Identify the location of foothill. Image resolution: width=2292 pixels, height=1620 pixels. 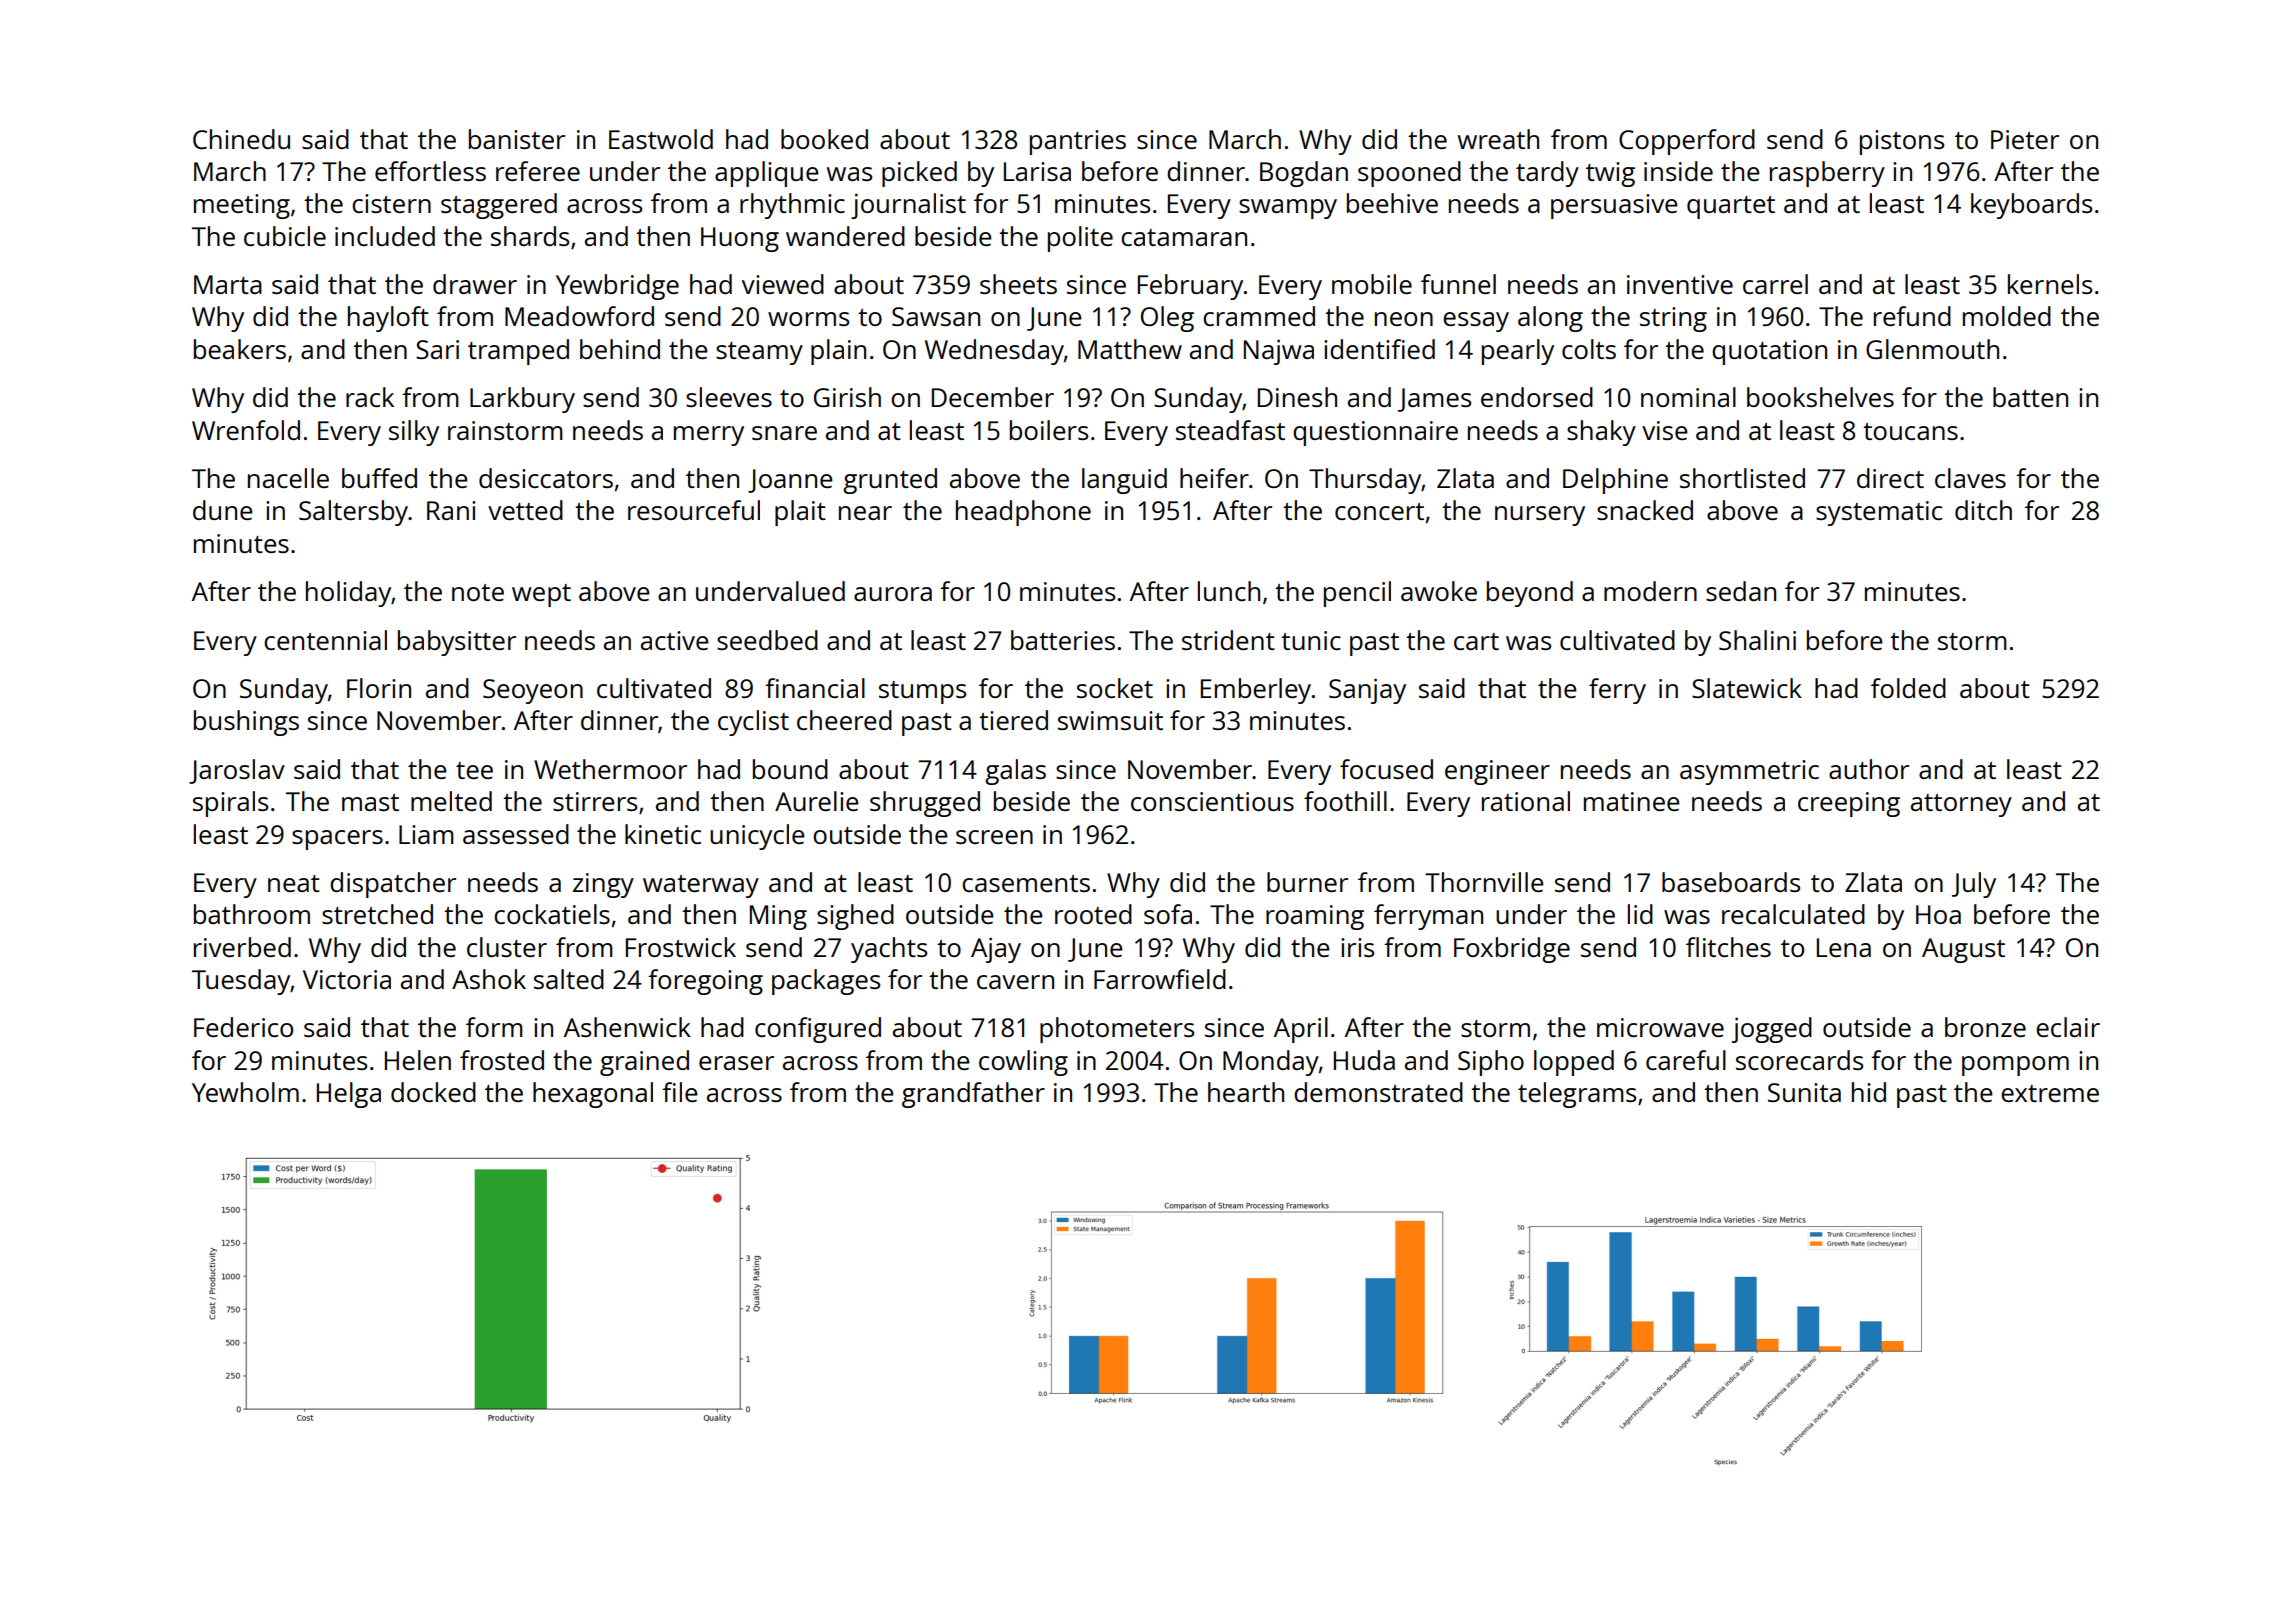
(1345, 801).
